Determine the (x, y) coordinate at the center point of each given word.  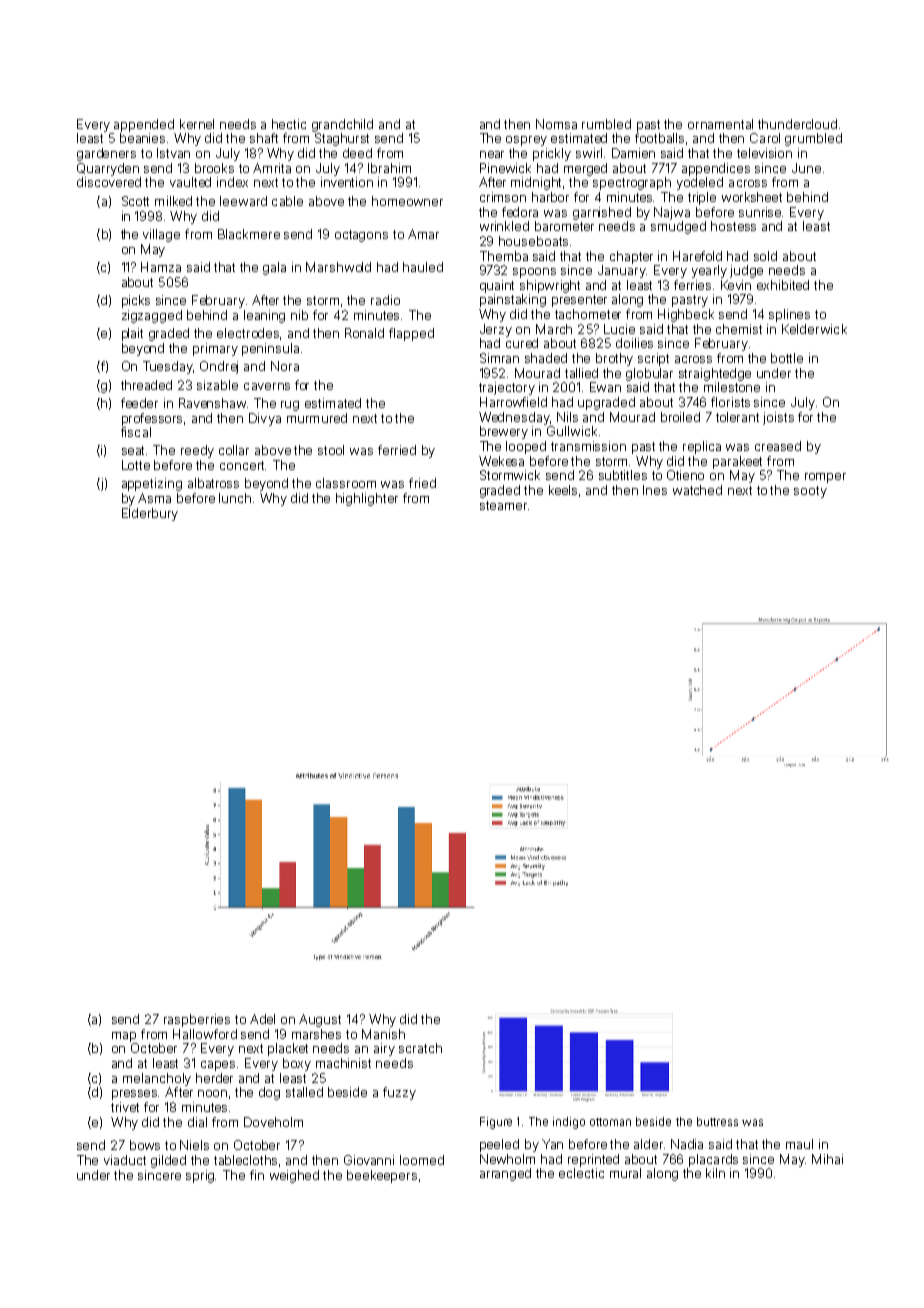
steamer (503, 505)
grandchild (342, 125)
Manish (383, 1034)
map (124, 1037)
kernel (197, 124)
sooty (810, 492)
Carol (765, 138)
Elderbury (150, 514)
